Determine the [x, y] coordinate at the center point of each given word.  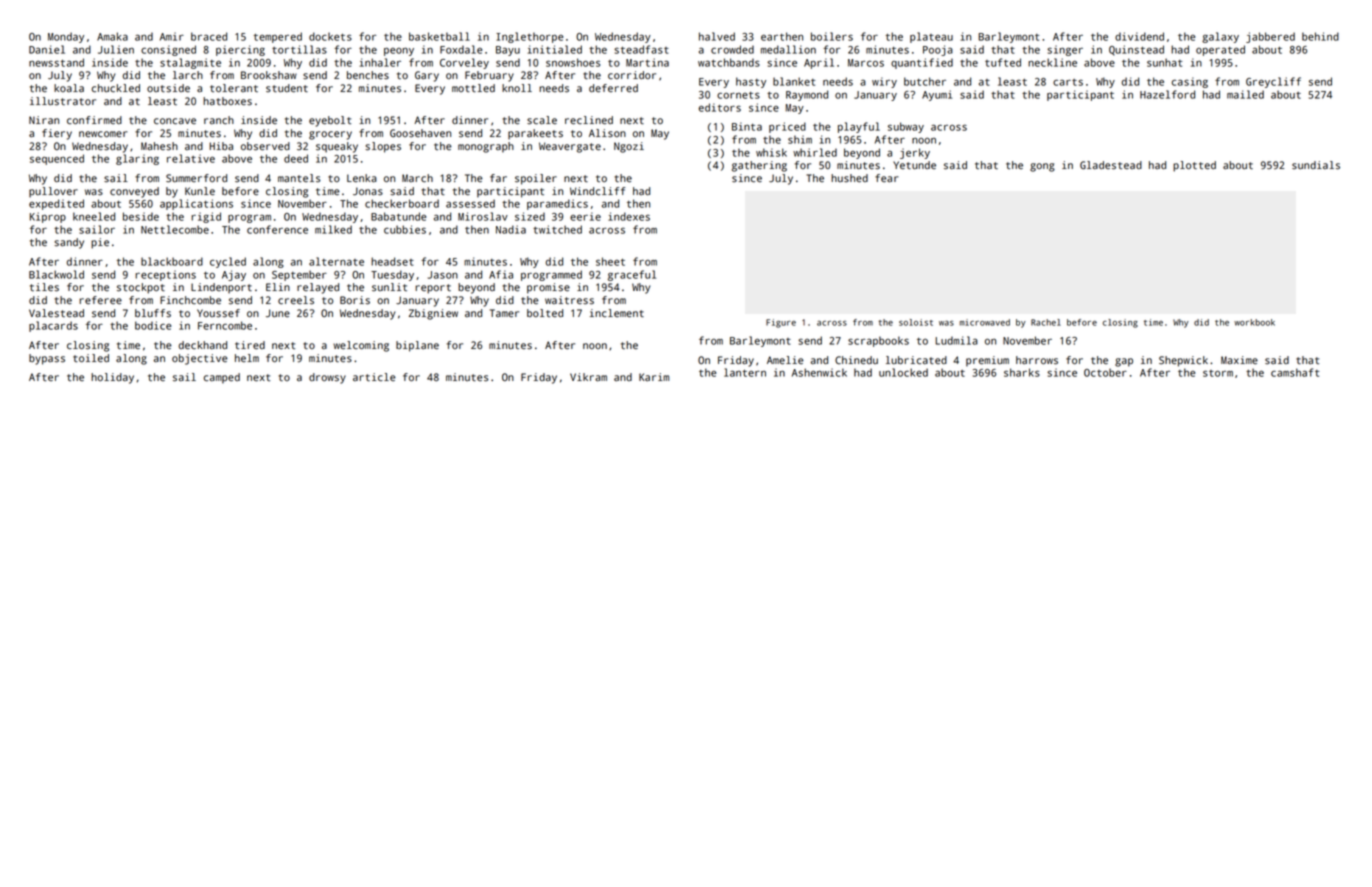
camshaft [1295, 372]
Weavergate [570, 147]
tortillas [299, 49]
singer [1065, 50]
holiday [112, 378]
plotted [1194, 166]
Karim [654, 377]
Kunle [200, 191]
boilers [832, 36]
